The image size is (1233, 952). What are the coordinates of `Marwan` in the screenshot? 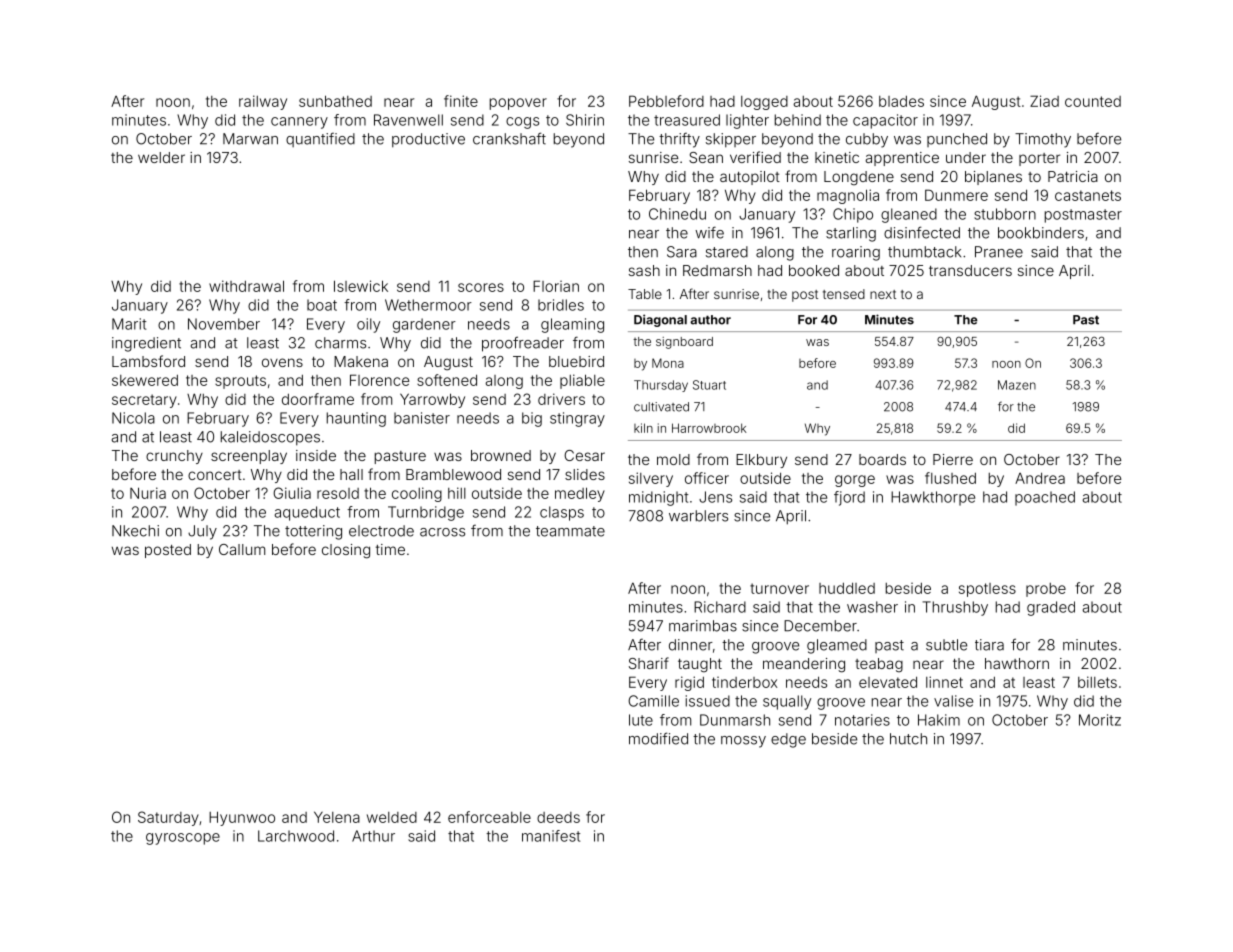 It's located at (250, 139).
